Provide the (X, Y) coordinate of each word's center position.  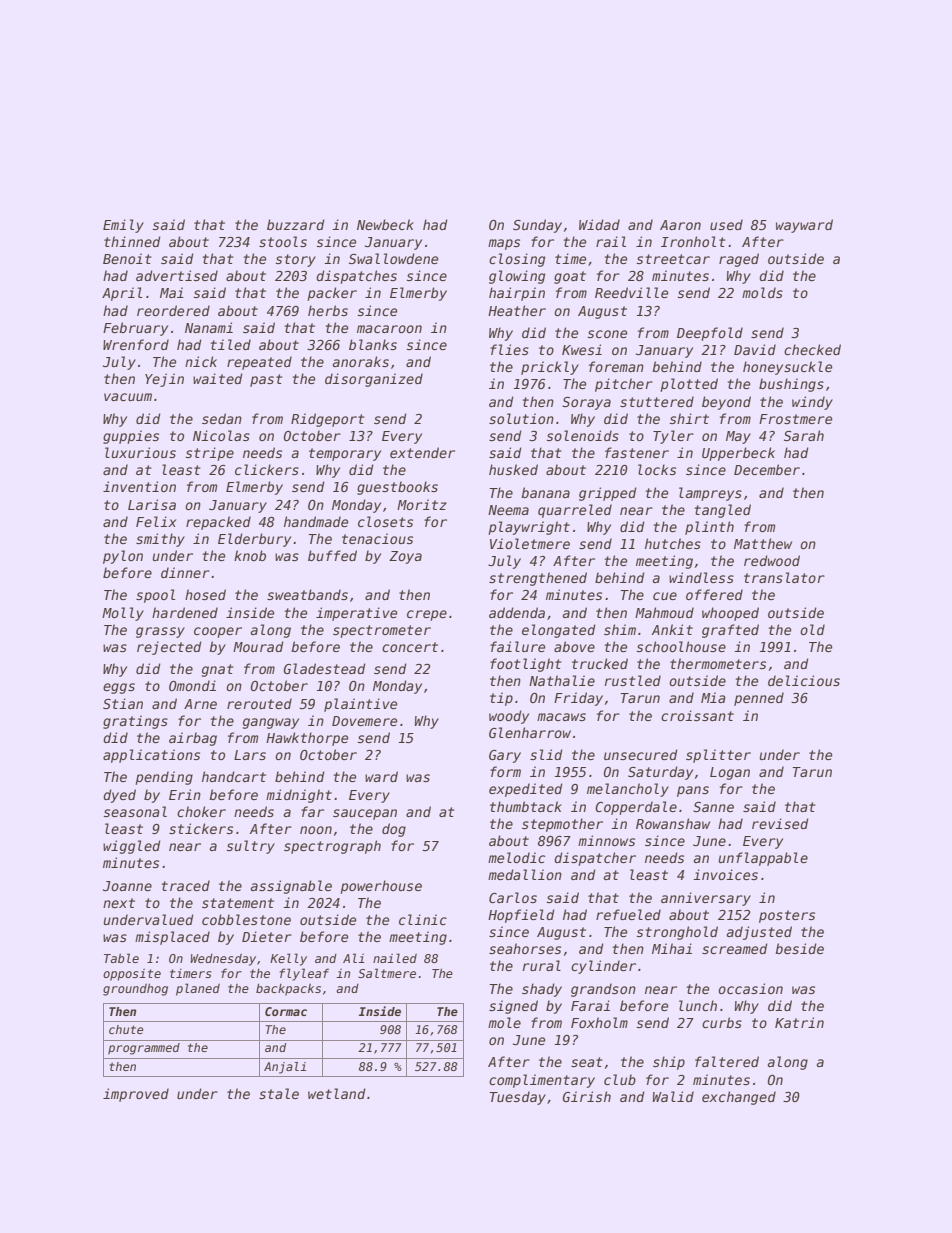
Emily (123, 226)
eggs (119, 688)
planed (198, 989)
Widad (599, 224)
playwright (529, 528)
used (726, 224)
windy (812, 403)
